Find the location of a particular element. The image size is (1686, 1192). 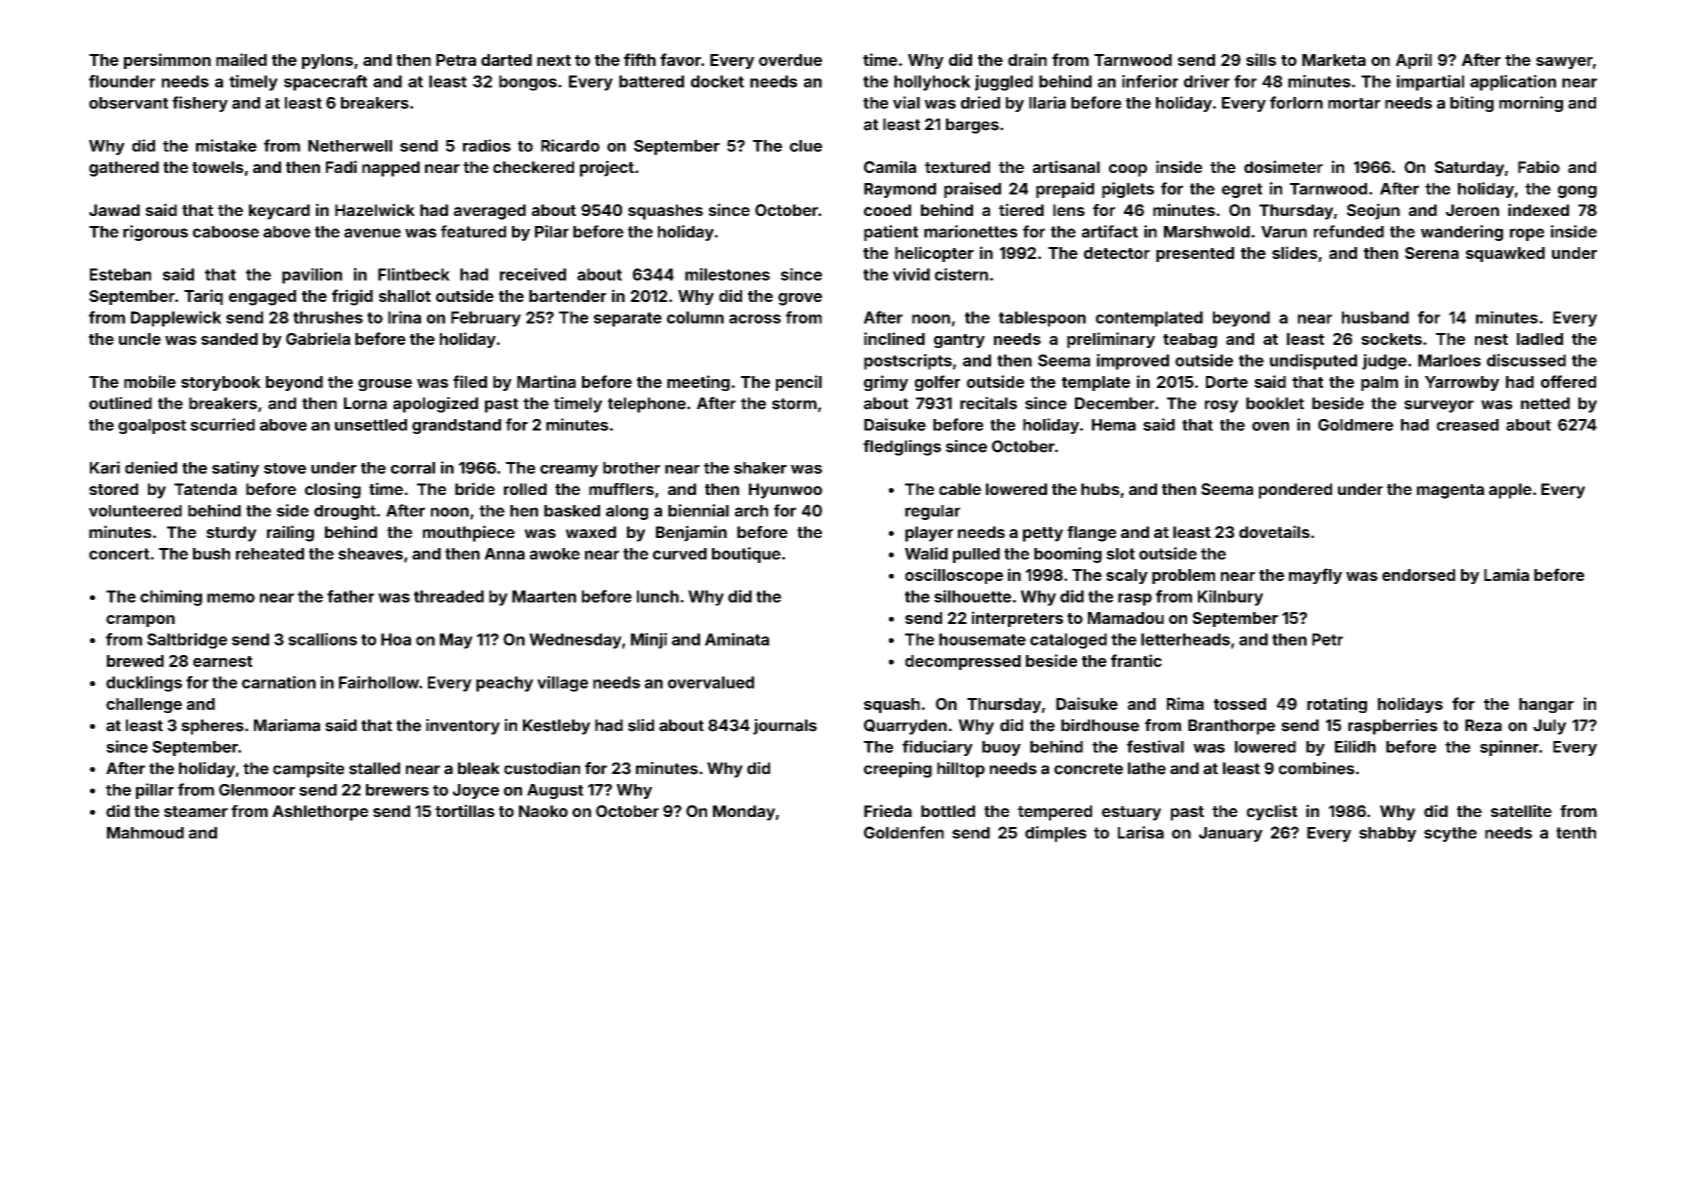

mailed is located at coordinates (241, 59).
